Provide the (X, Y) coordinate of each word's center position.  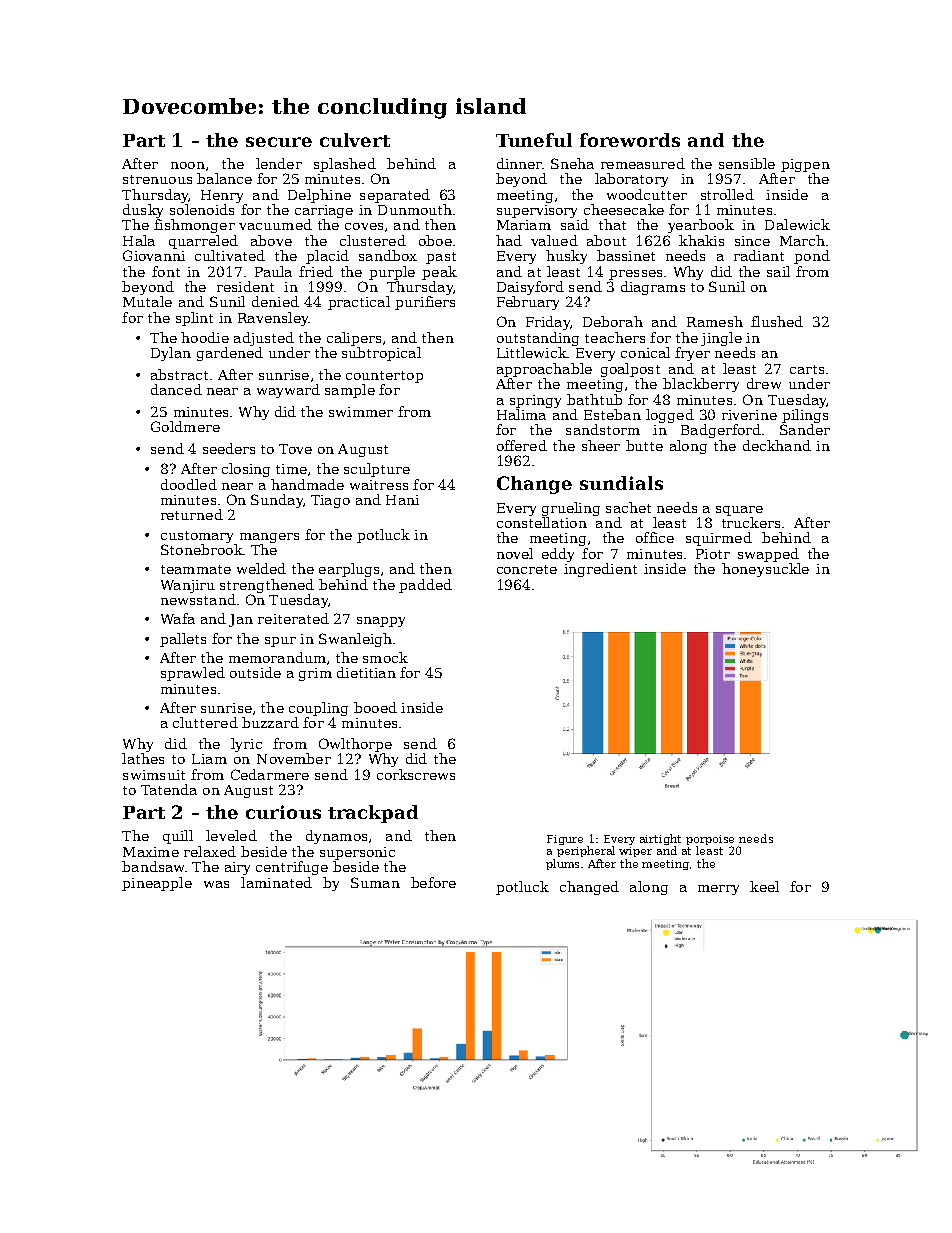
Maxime (151, 852)
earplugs (349, 570)
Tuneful (534, 140)
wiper (635, 852)
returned (192, 514)
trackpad (373, 814)
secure (279, 142)
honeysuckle (765, 570)
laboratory (631, 180)
